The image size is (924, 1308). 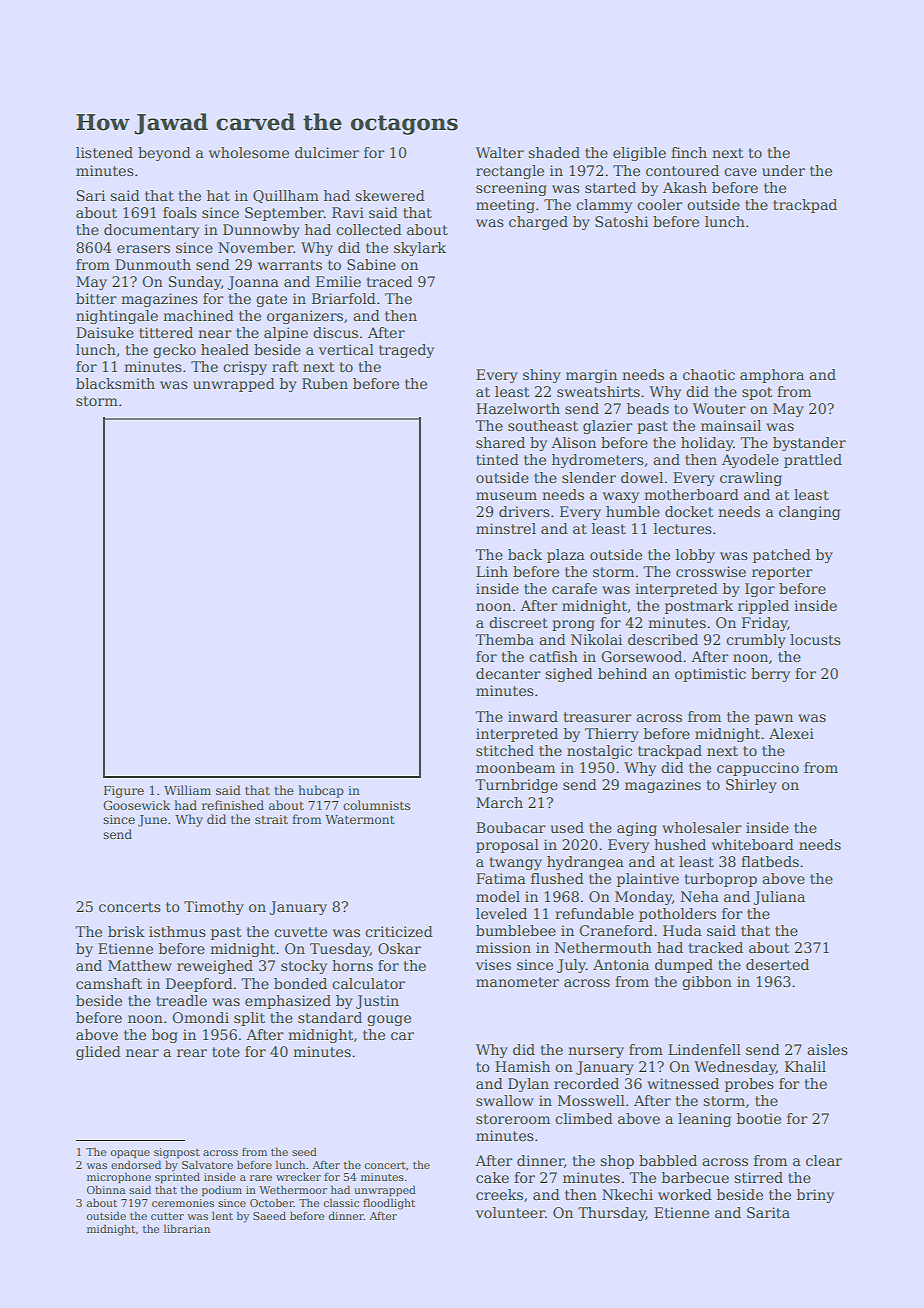 What do you see at coordinates (500, 152) in the image?
I see `Walter` at bounding box center [500, 152].
